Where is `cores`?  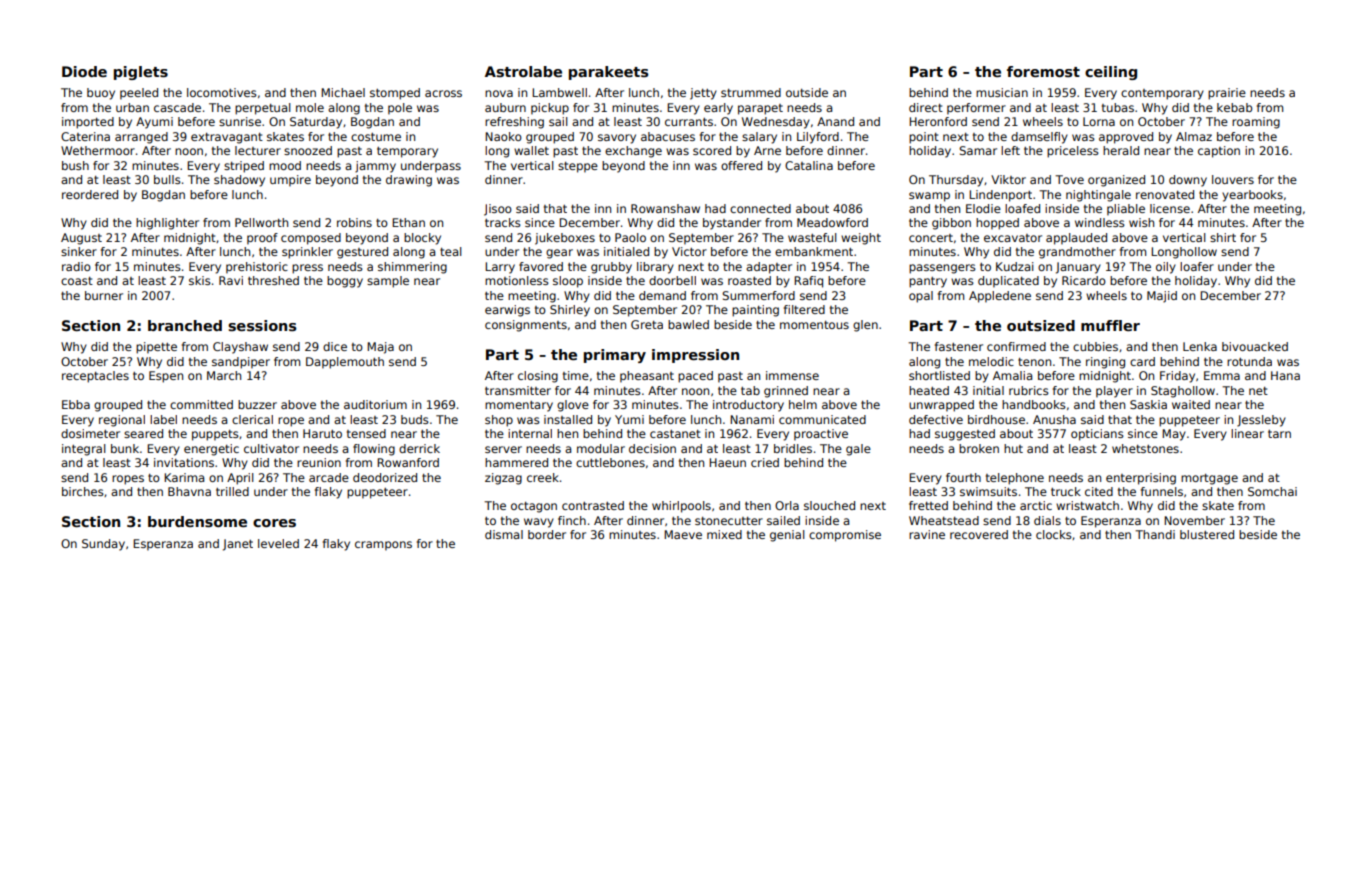
cores is located at coordinates (274, 523).
